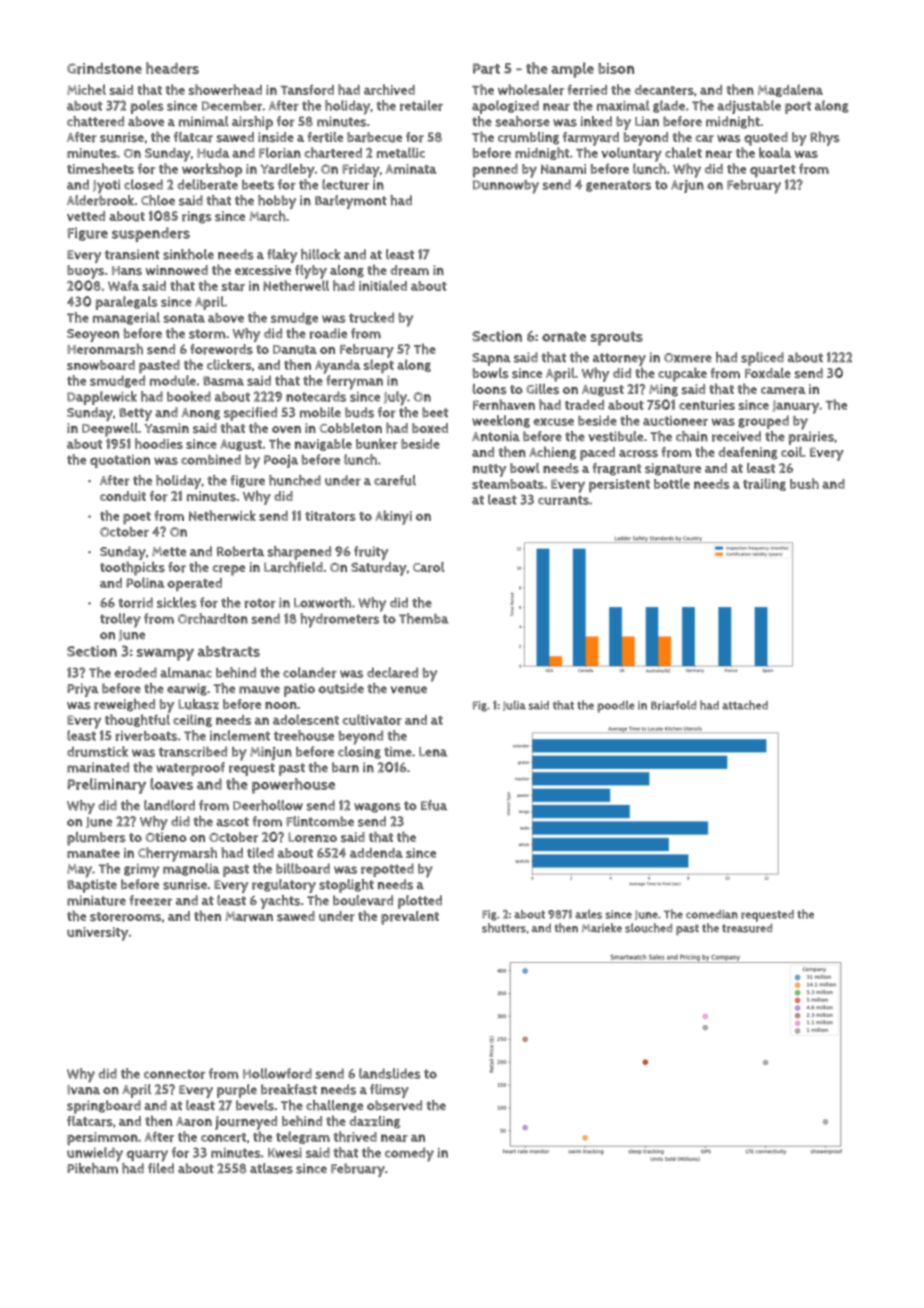 Image resolution: width=924 pixels, height=1308 pixels. Describe the element at coordinates (211, 459) in the screenshot. I see `combined` at that location.
